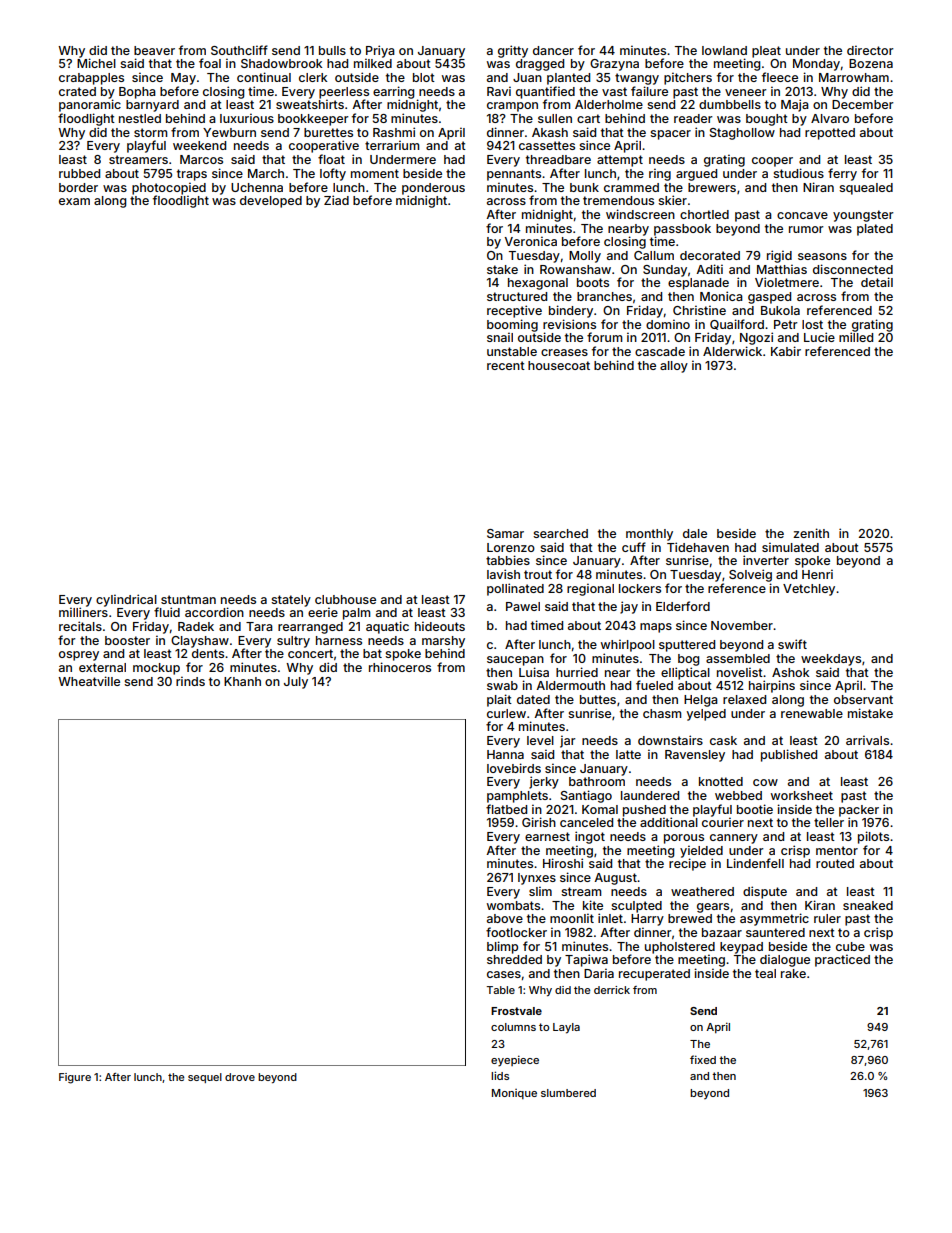 The height and width of the document is (1233, 952). I want to click on drove, so click(240, 1077).
